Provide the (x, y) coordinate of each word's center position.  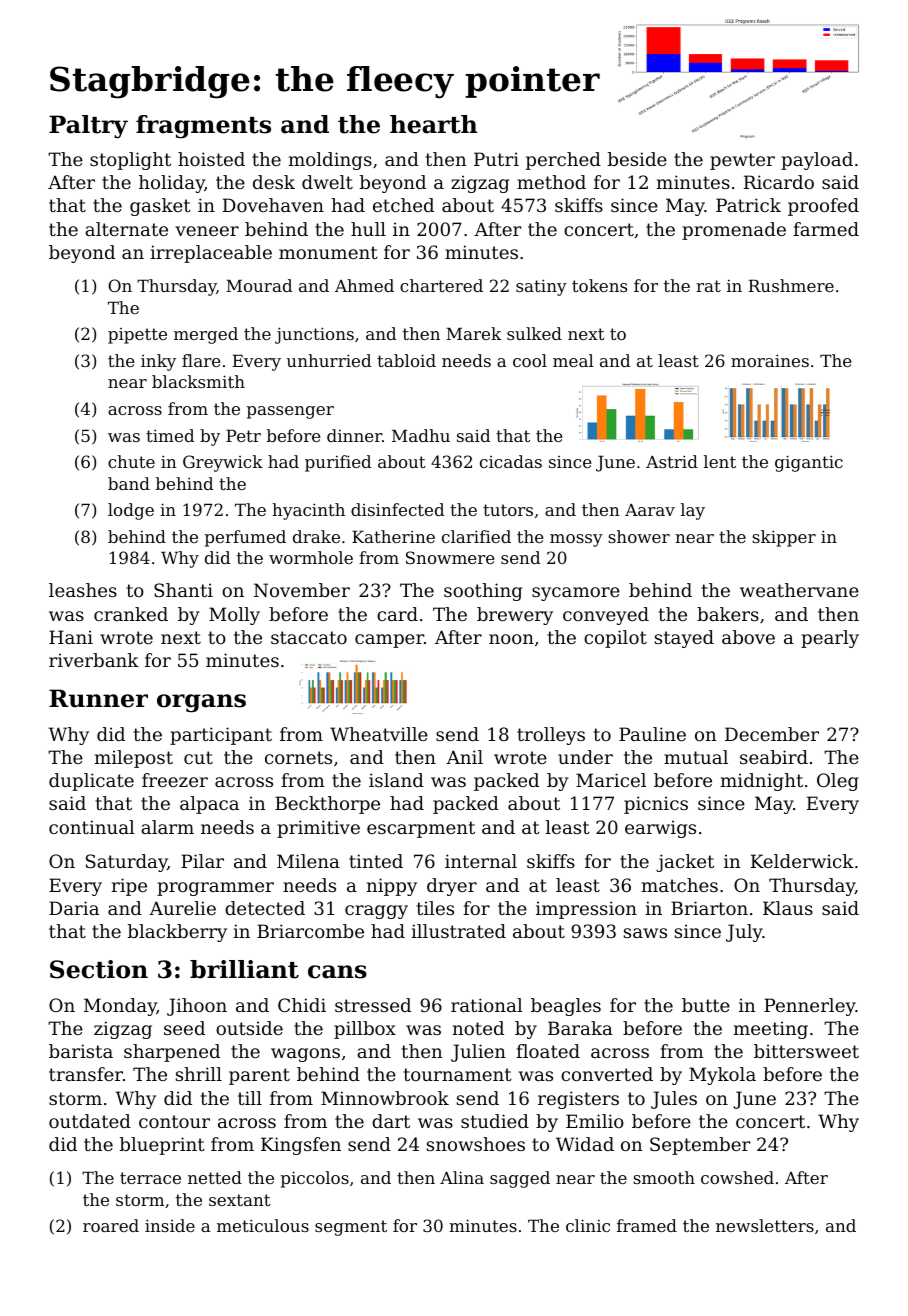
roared (111, 1225)
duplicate (91, 782)
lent (720, 461)
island (396, 780)
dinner (354, 435)
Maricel (611, 780)
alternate (126, 229)
